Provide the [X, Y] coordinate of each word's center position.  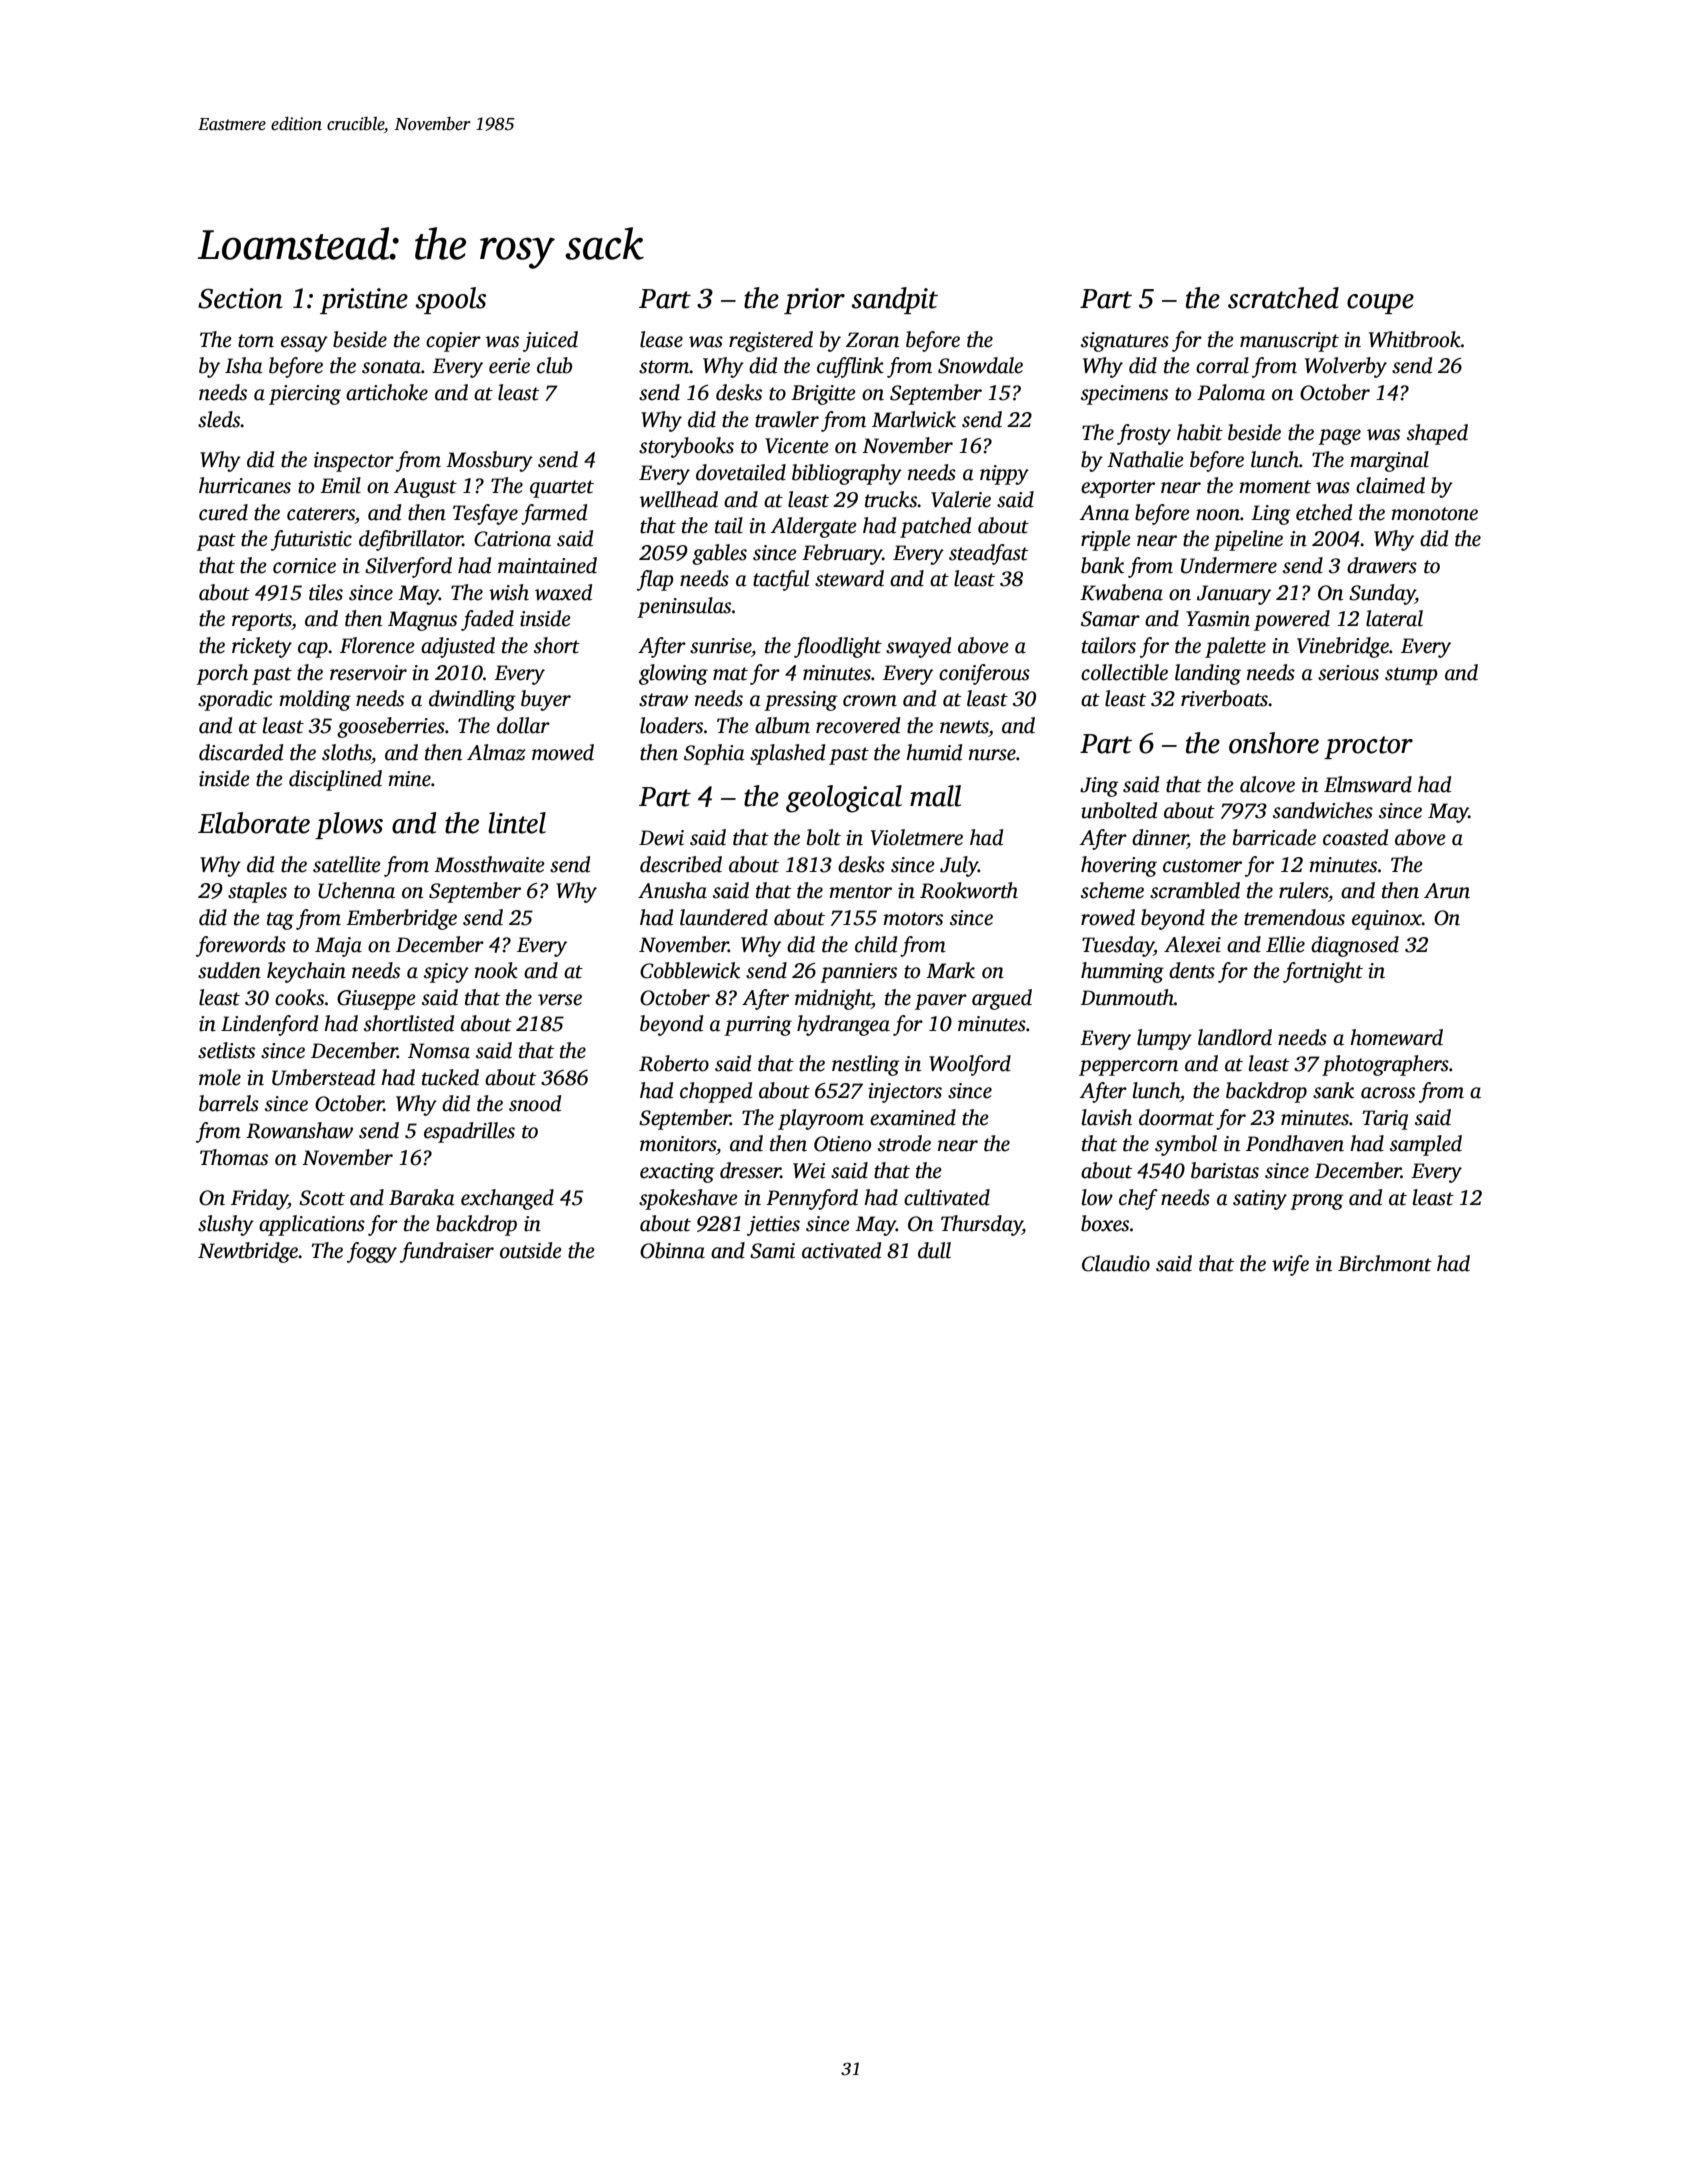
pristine [364, 301]
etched [1324, 512]
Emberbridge [401, 919]
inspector [354, 462]
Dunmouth [1127, 997]
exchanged [507, 1199]
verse [560, 1000]
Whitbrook [1415, 339]
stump [1411, 676]
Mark [950, 970]
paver [941, 1002]
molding [315, 700]
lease [661, 339]
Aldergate [814, 527]
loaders [671, 725]
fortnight [1323, 972]
